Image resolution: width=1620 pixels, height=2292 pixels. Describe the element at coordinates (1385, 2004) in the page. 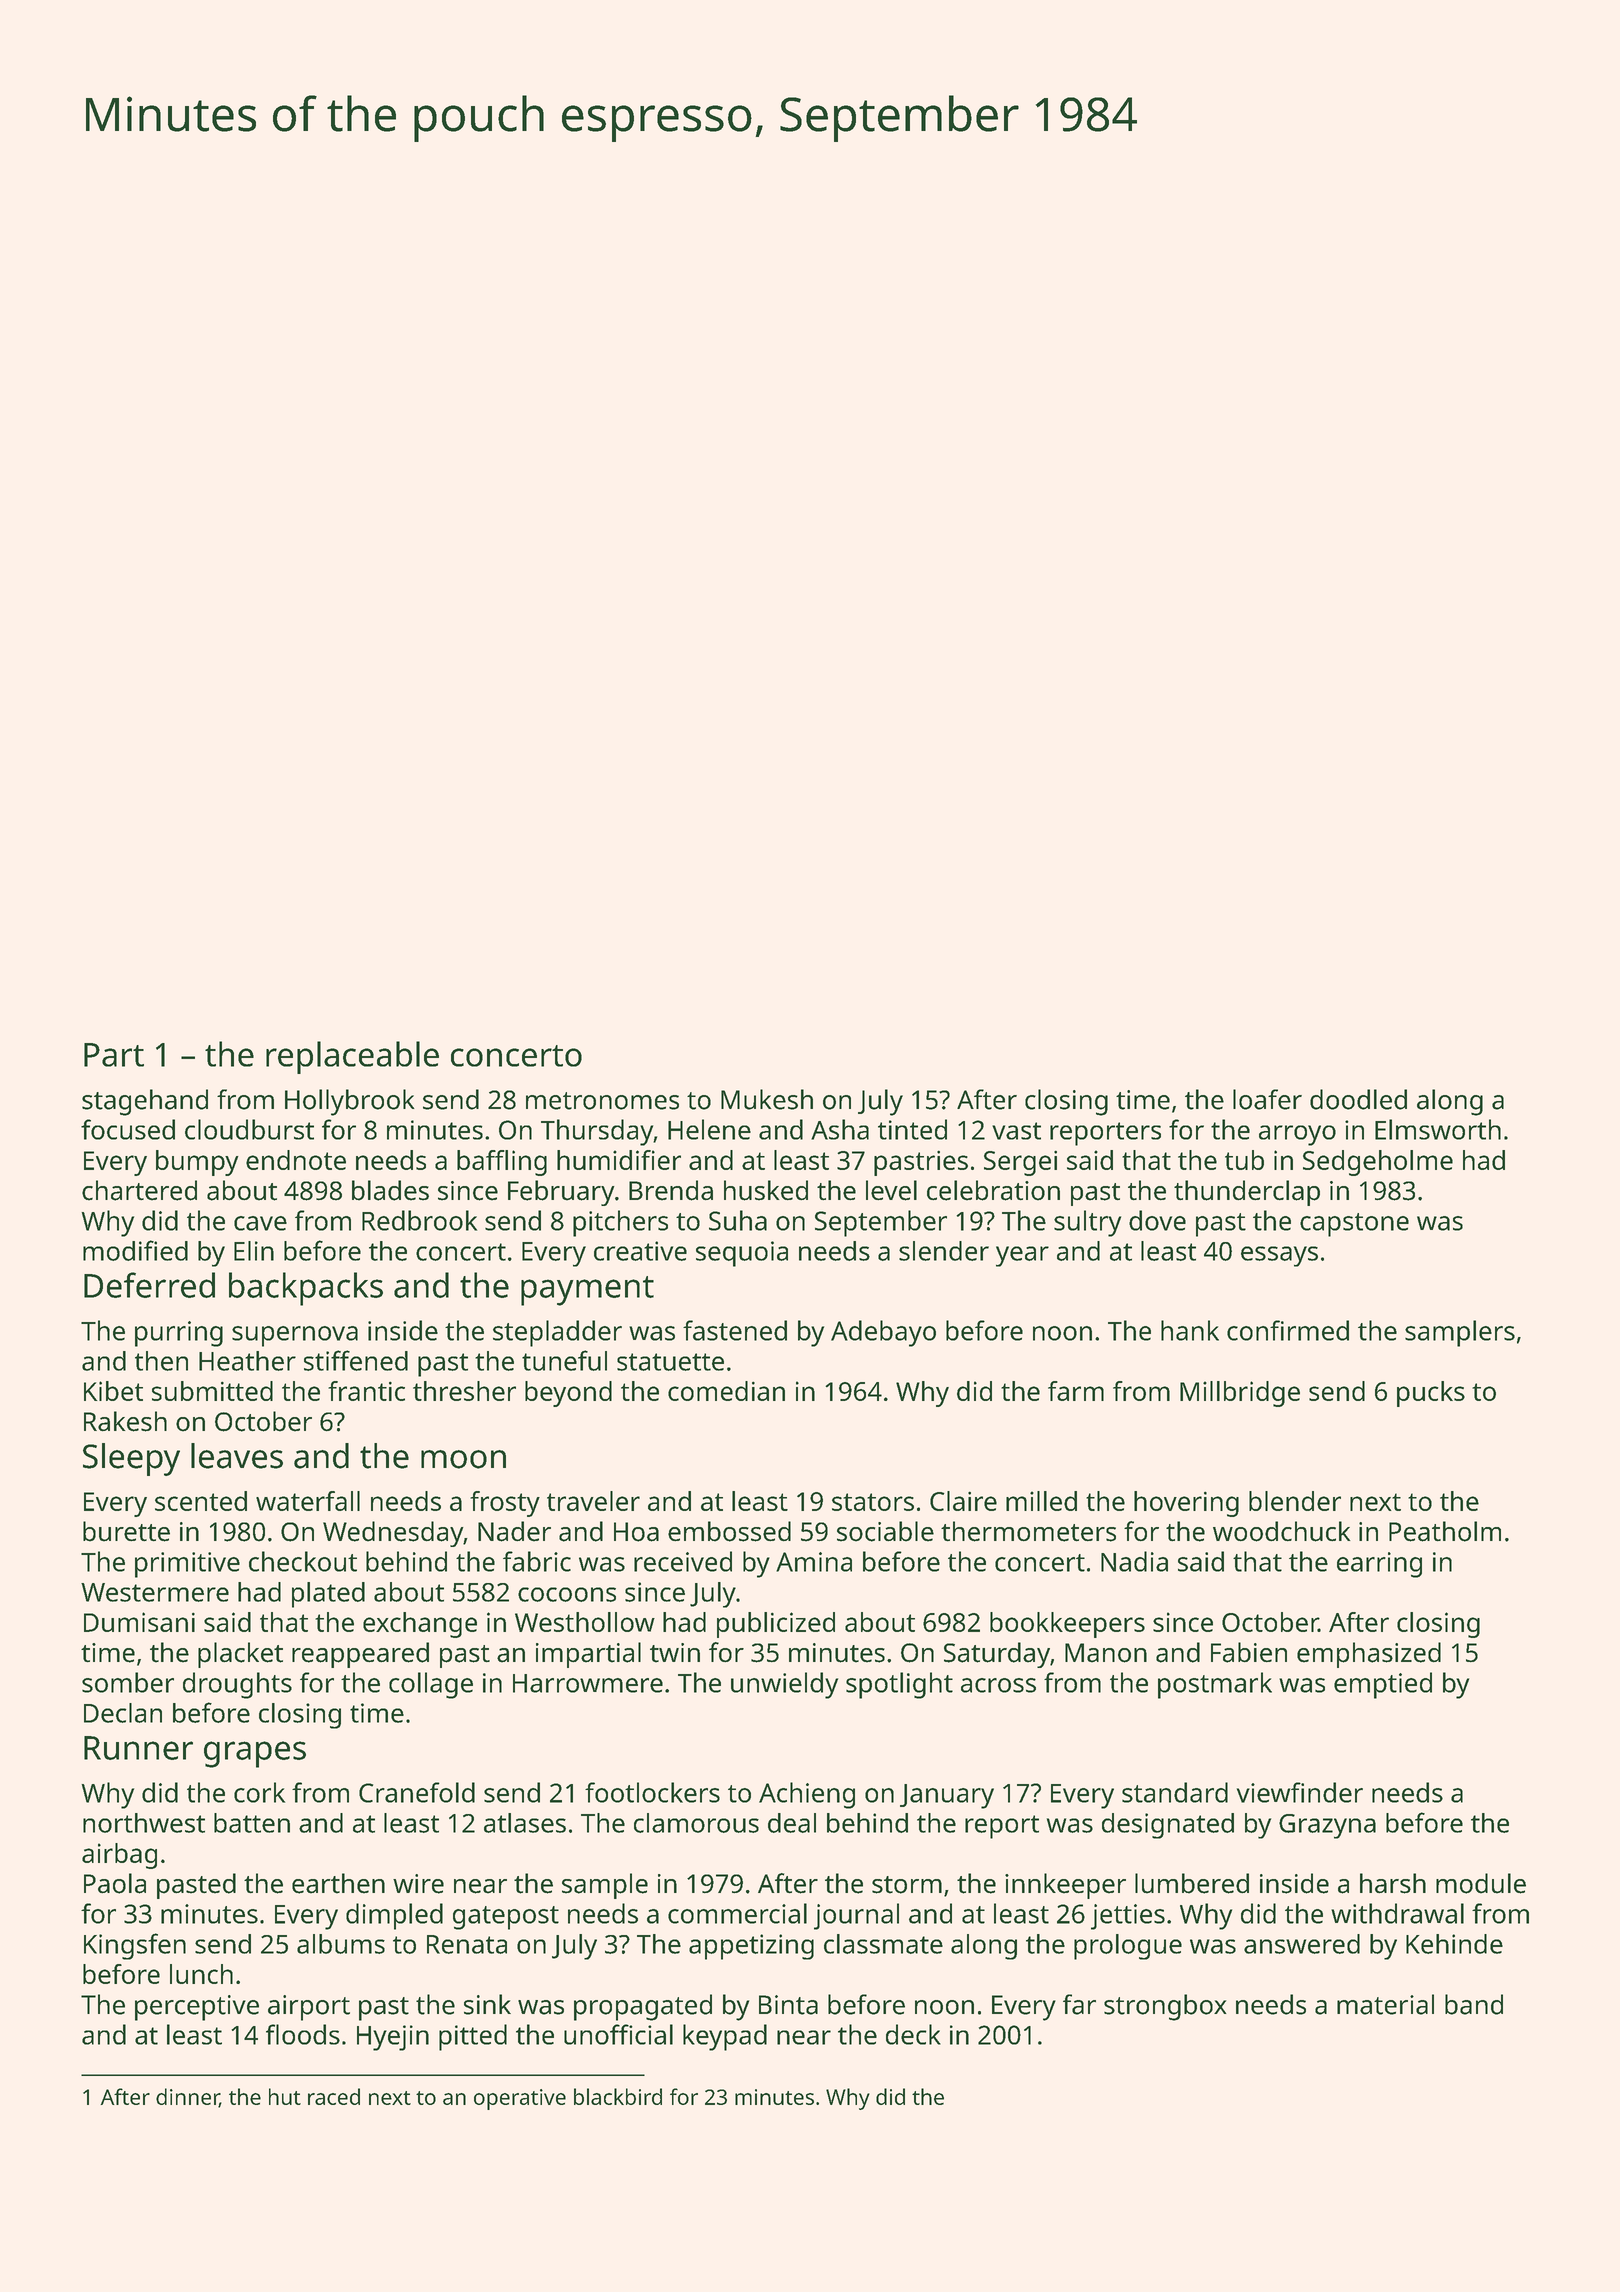

I see `material` at that location.
